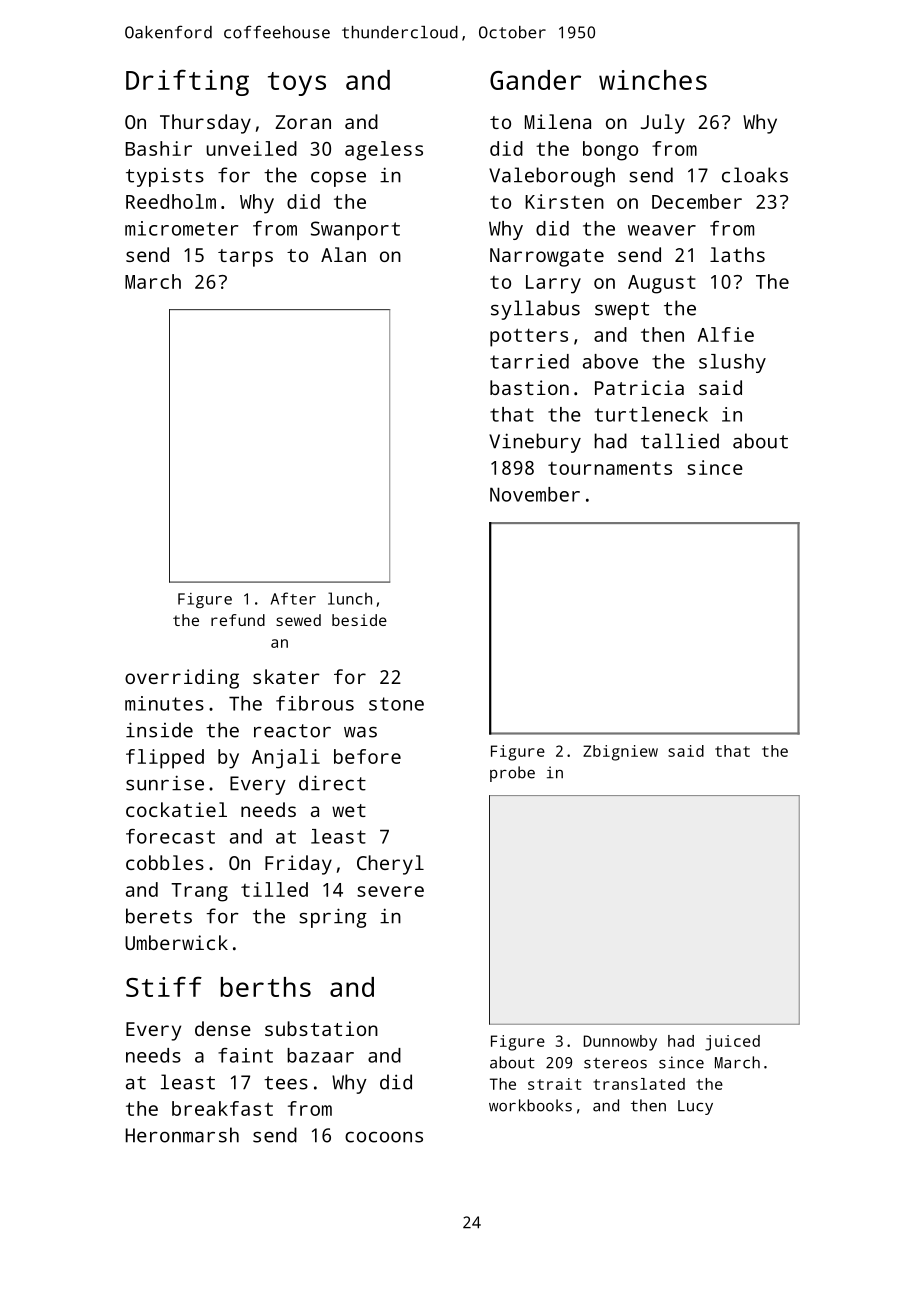  What do you see at coordinates (164, 703) in the screenshot?
I see `minutes` at bounding box center [164, 703].
